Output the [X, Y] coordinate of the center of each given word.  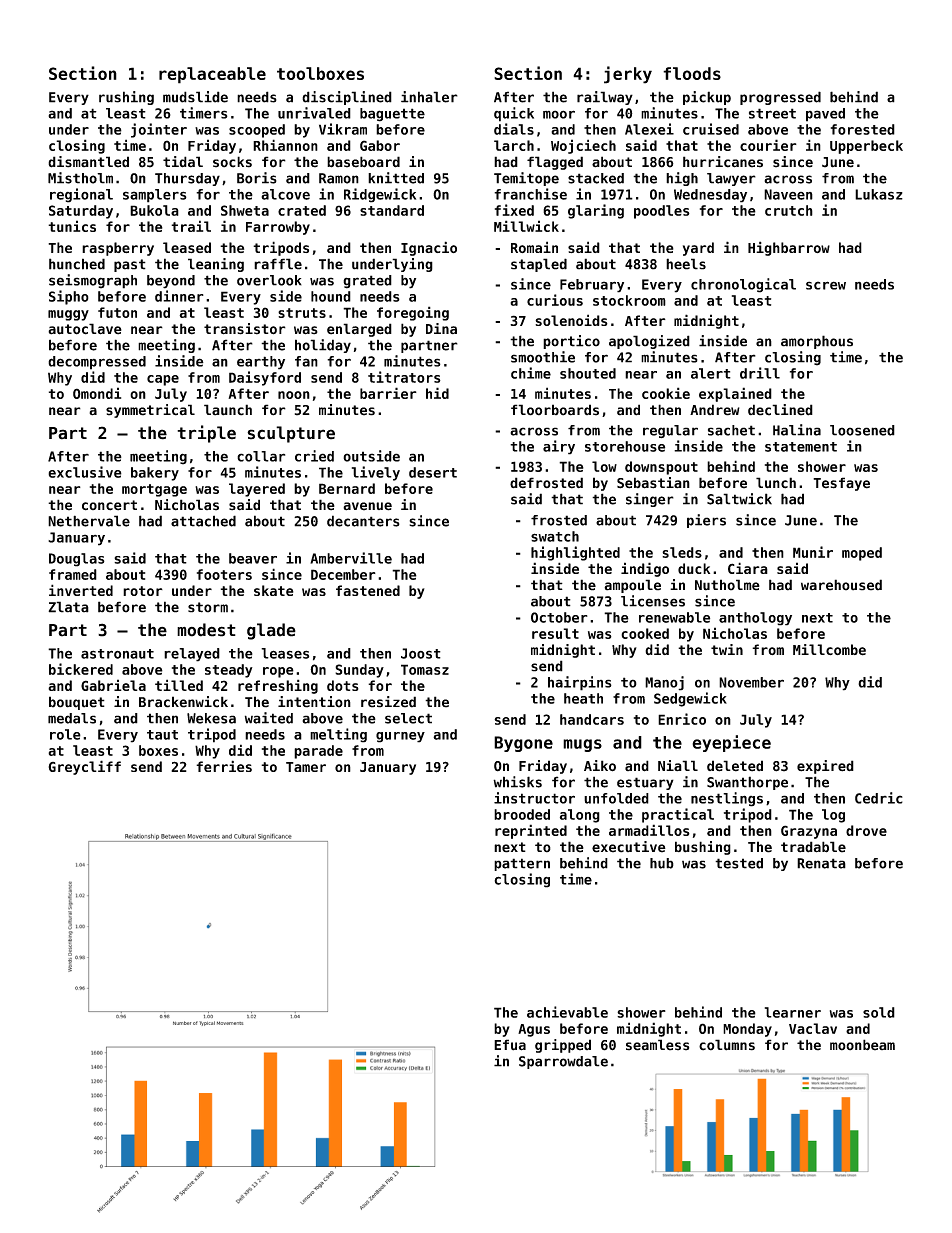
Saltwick [739, 499]
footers [224, 574]
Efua [510, 1045]
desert [433, 472]
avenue [367, 506]
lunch [776, 483]
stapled [539, 265]
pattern [522, 864]
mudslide [195, 97]
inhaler [429, 97]
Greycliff [84, 767]
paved [825, 115]
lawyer [731, 179]
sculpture [291, 434]
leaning [216, 265]
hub [662, 863]
